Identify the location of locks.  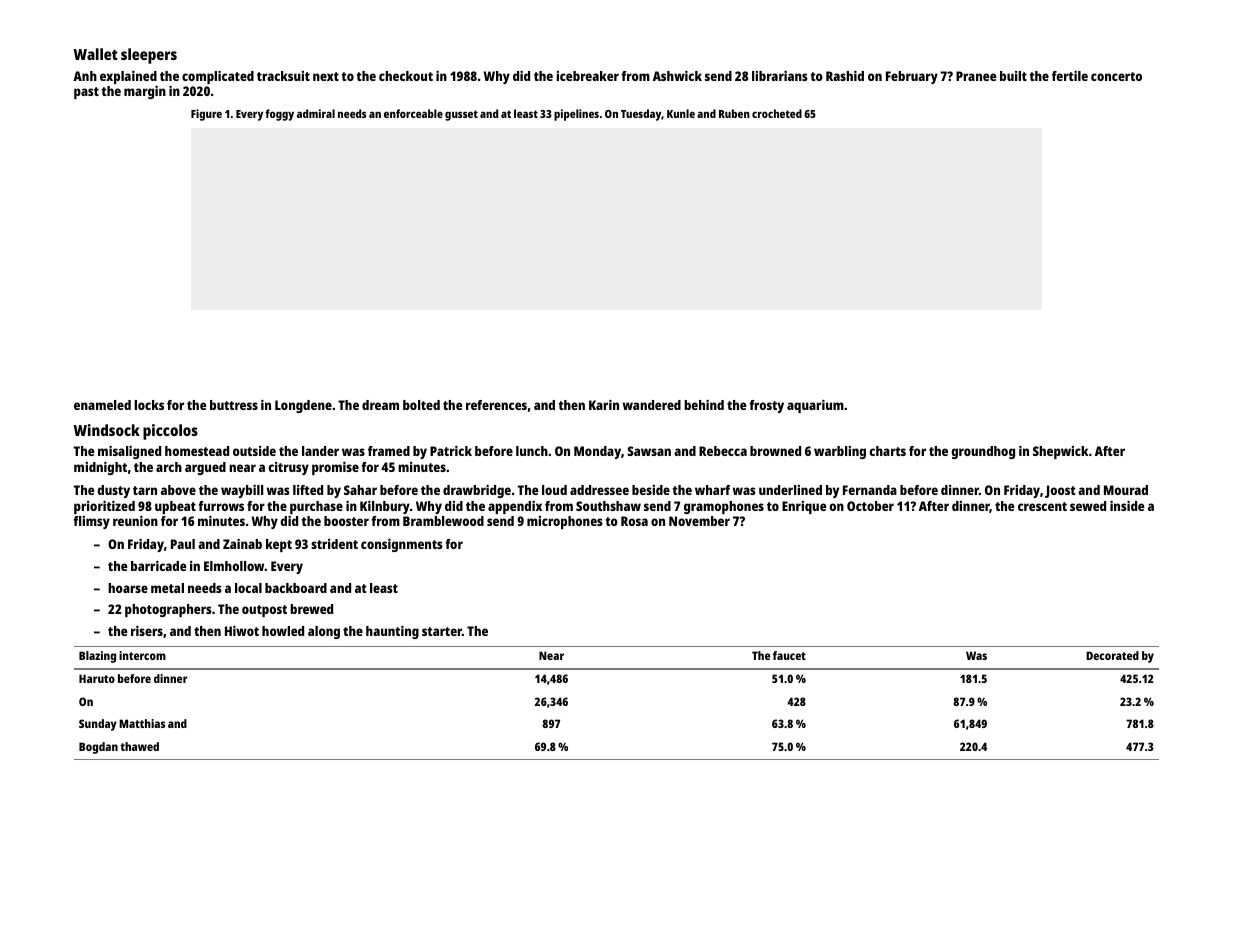
(149, 405).
